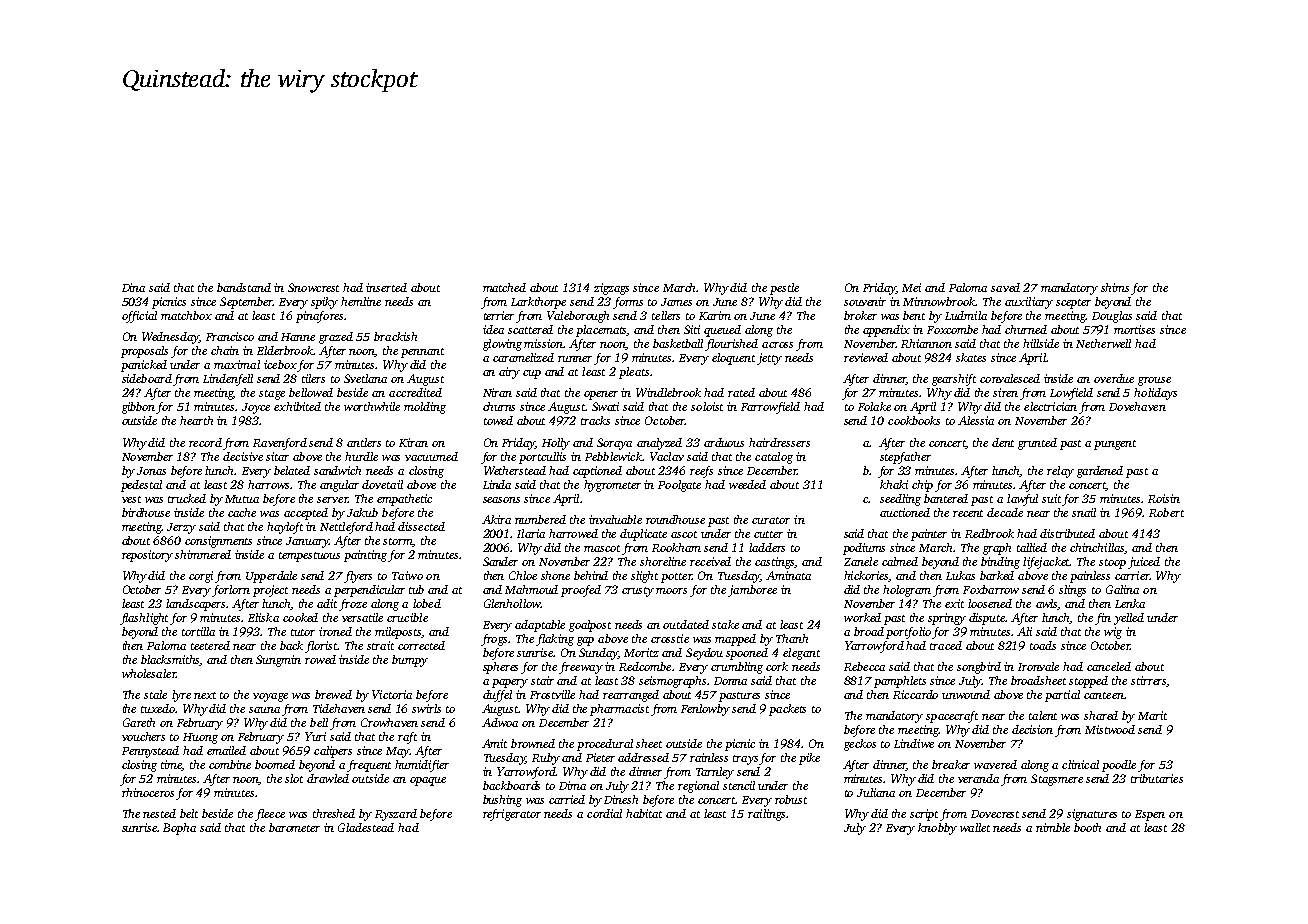  Describe the element at coordinates (280, 444) in the page. I see `Ravenford` at that location.
